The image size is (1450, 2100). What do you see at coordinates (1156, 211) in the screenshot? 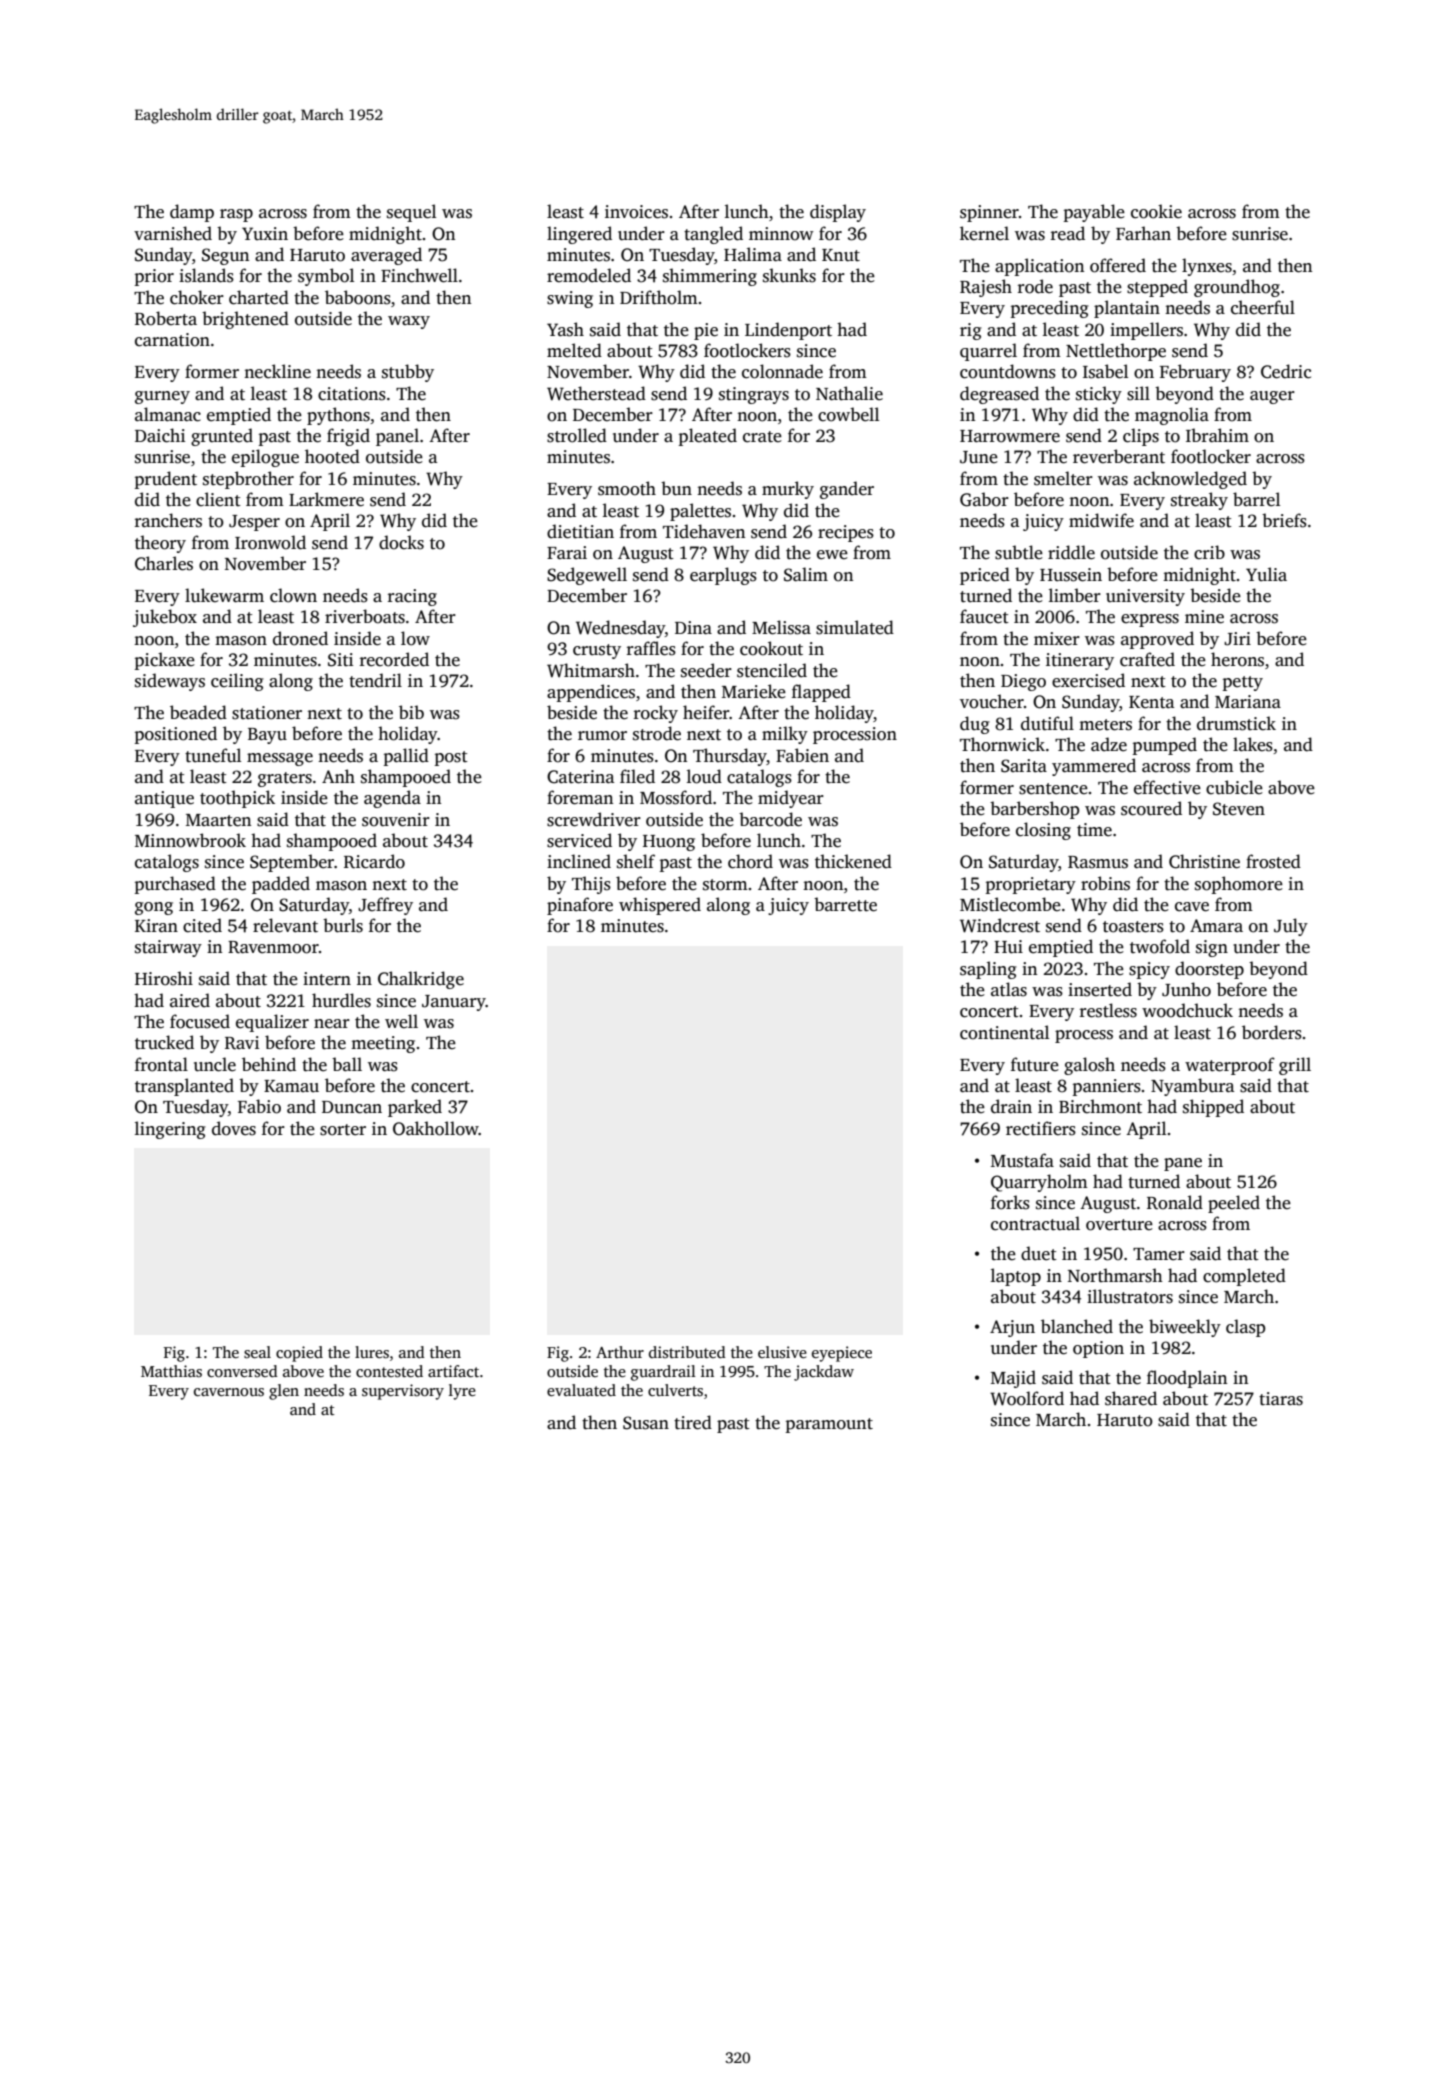
I see `cookie` at bounding box center [1156, 211].
